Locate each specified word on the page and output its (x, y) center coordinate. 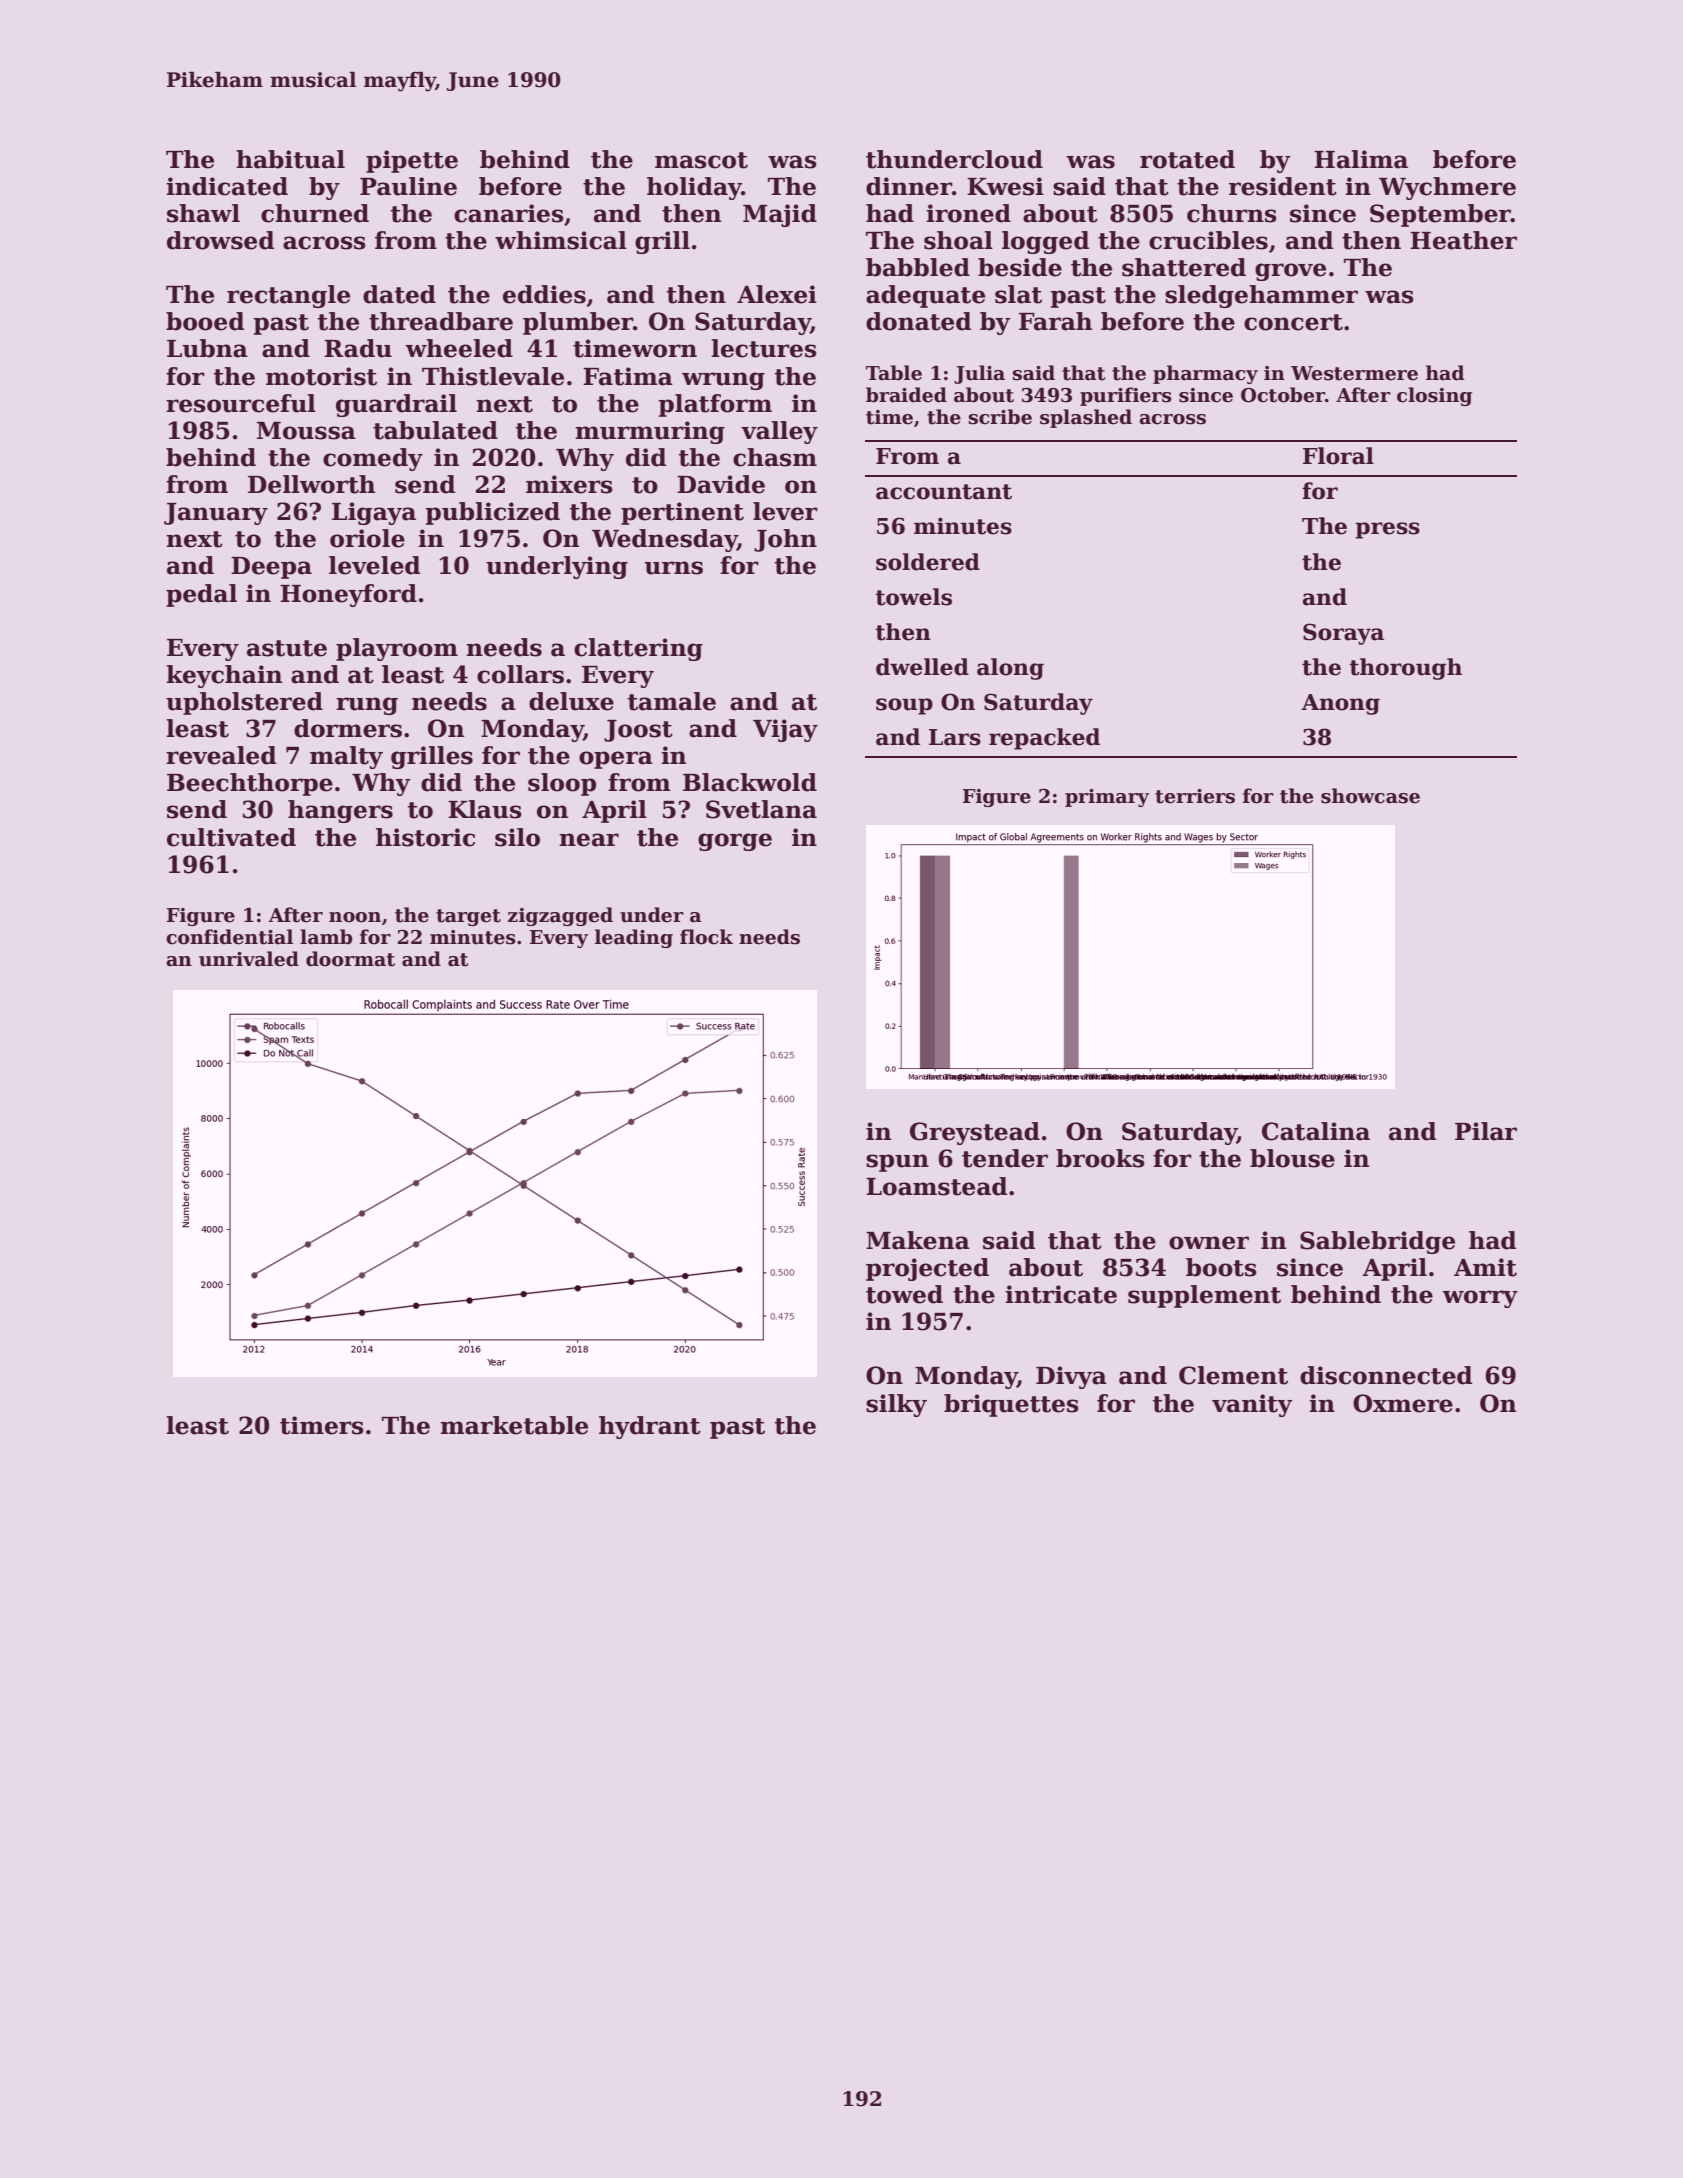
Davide (721, 484)
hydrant (650, 1427)
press (1387, 530)
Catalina (1316, 1131)
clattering (638, 649)
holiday (694, 188)
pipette (412, 161)
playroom (397, 649)
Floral (1338, 456)
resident (1283, 186)
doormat (350, 959)
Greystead (975, 1133)
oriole (367, 538)
